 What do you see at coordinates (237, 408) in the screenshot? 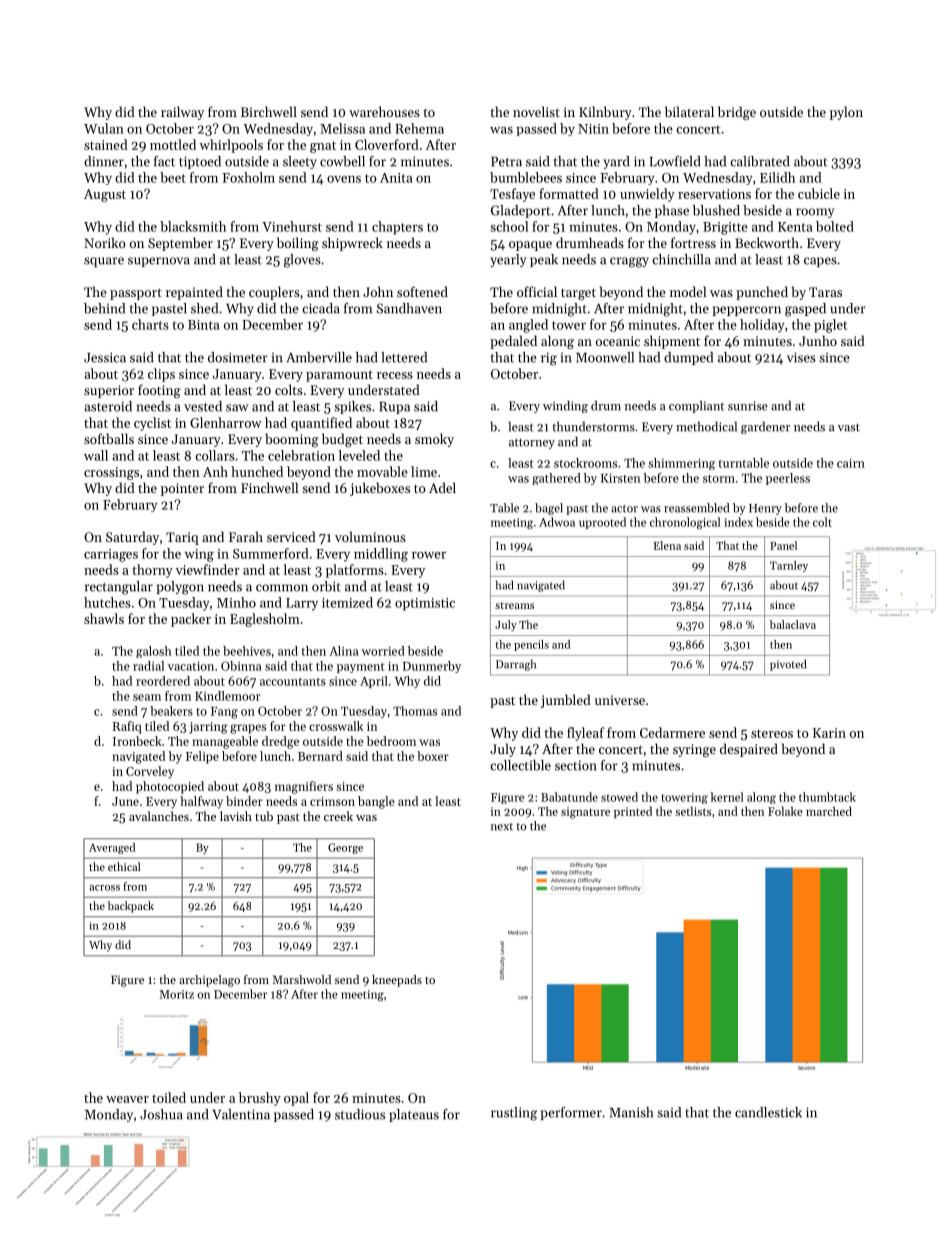
I see `saw` at bounding box center [237, 408].
